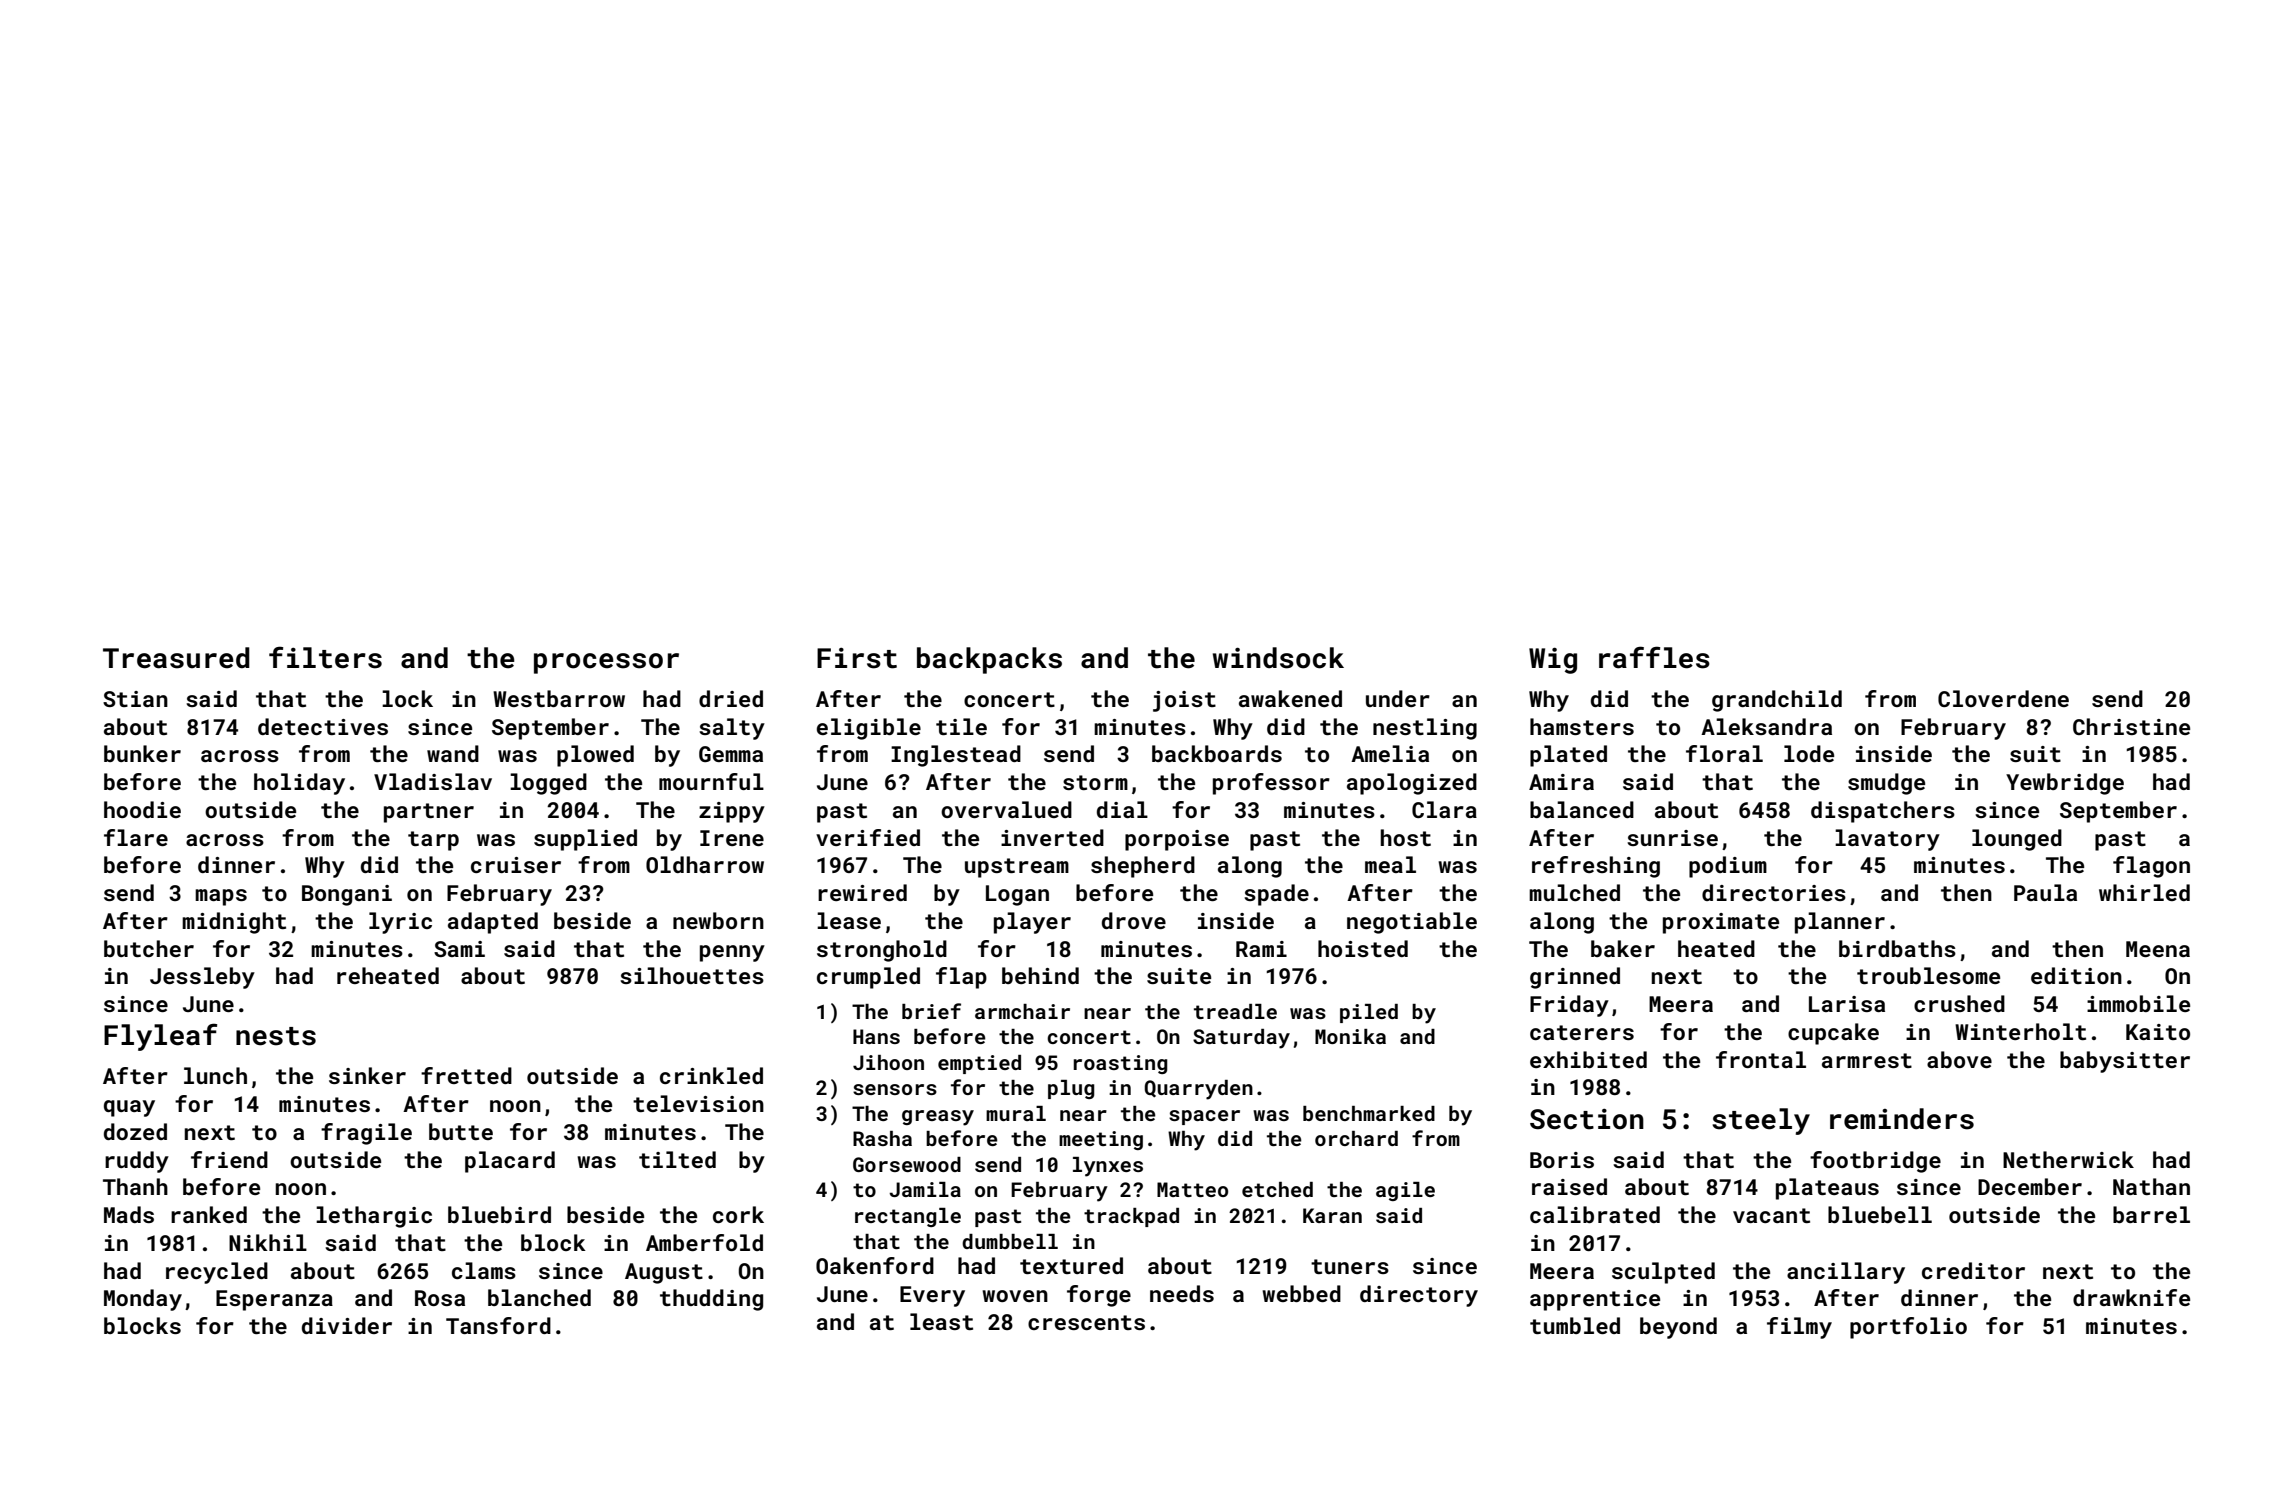 The height and width of the screenshot is (1485, 2294). What do you see at coordinates (1369, 1113) in the screenshot?
I see `benchmarked` at bounding box center [1369, 1113].
